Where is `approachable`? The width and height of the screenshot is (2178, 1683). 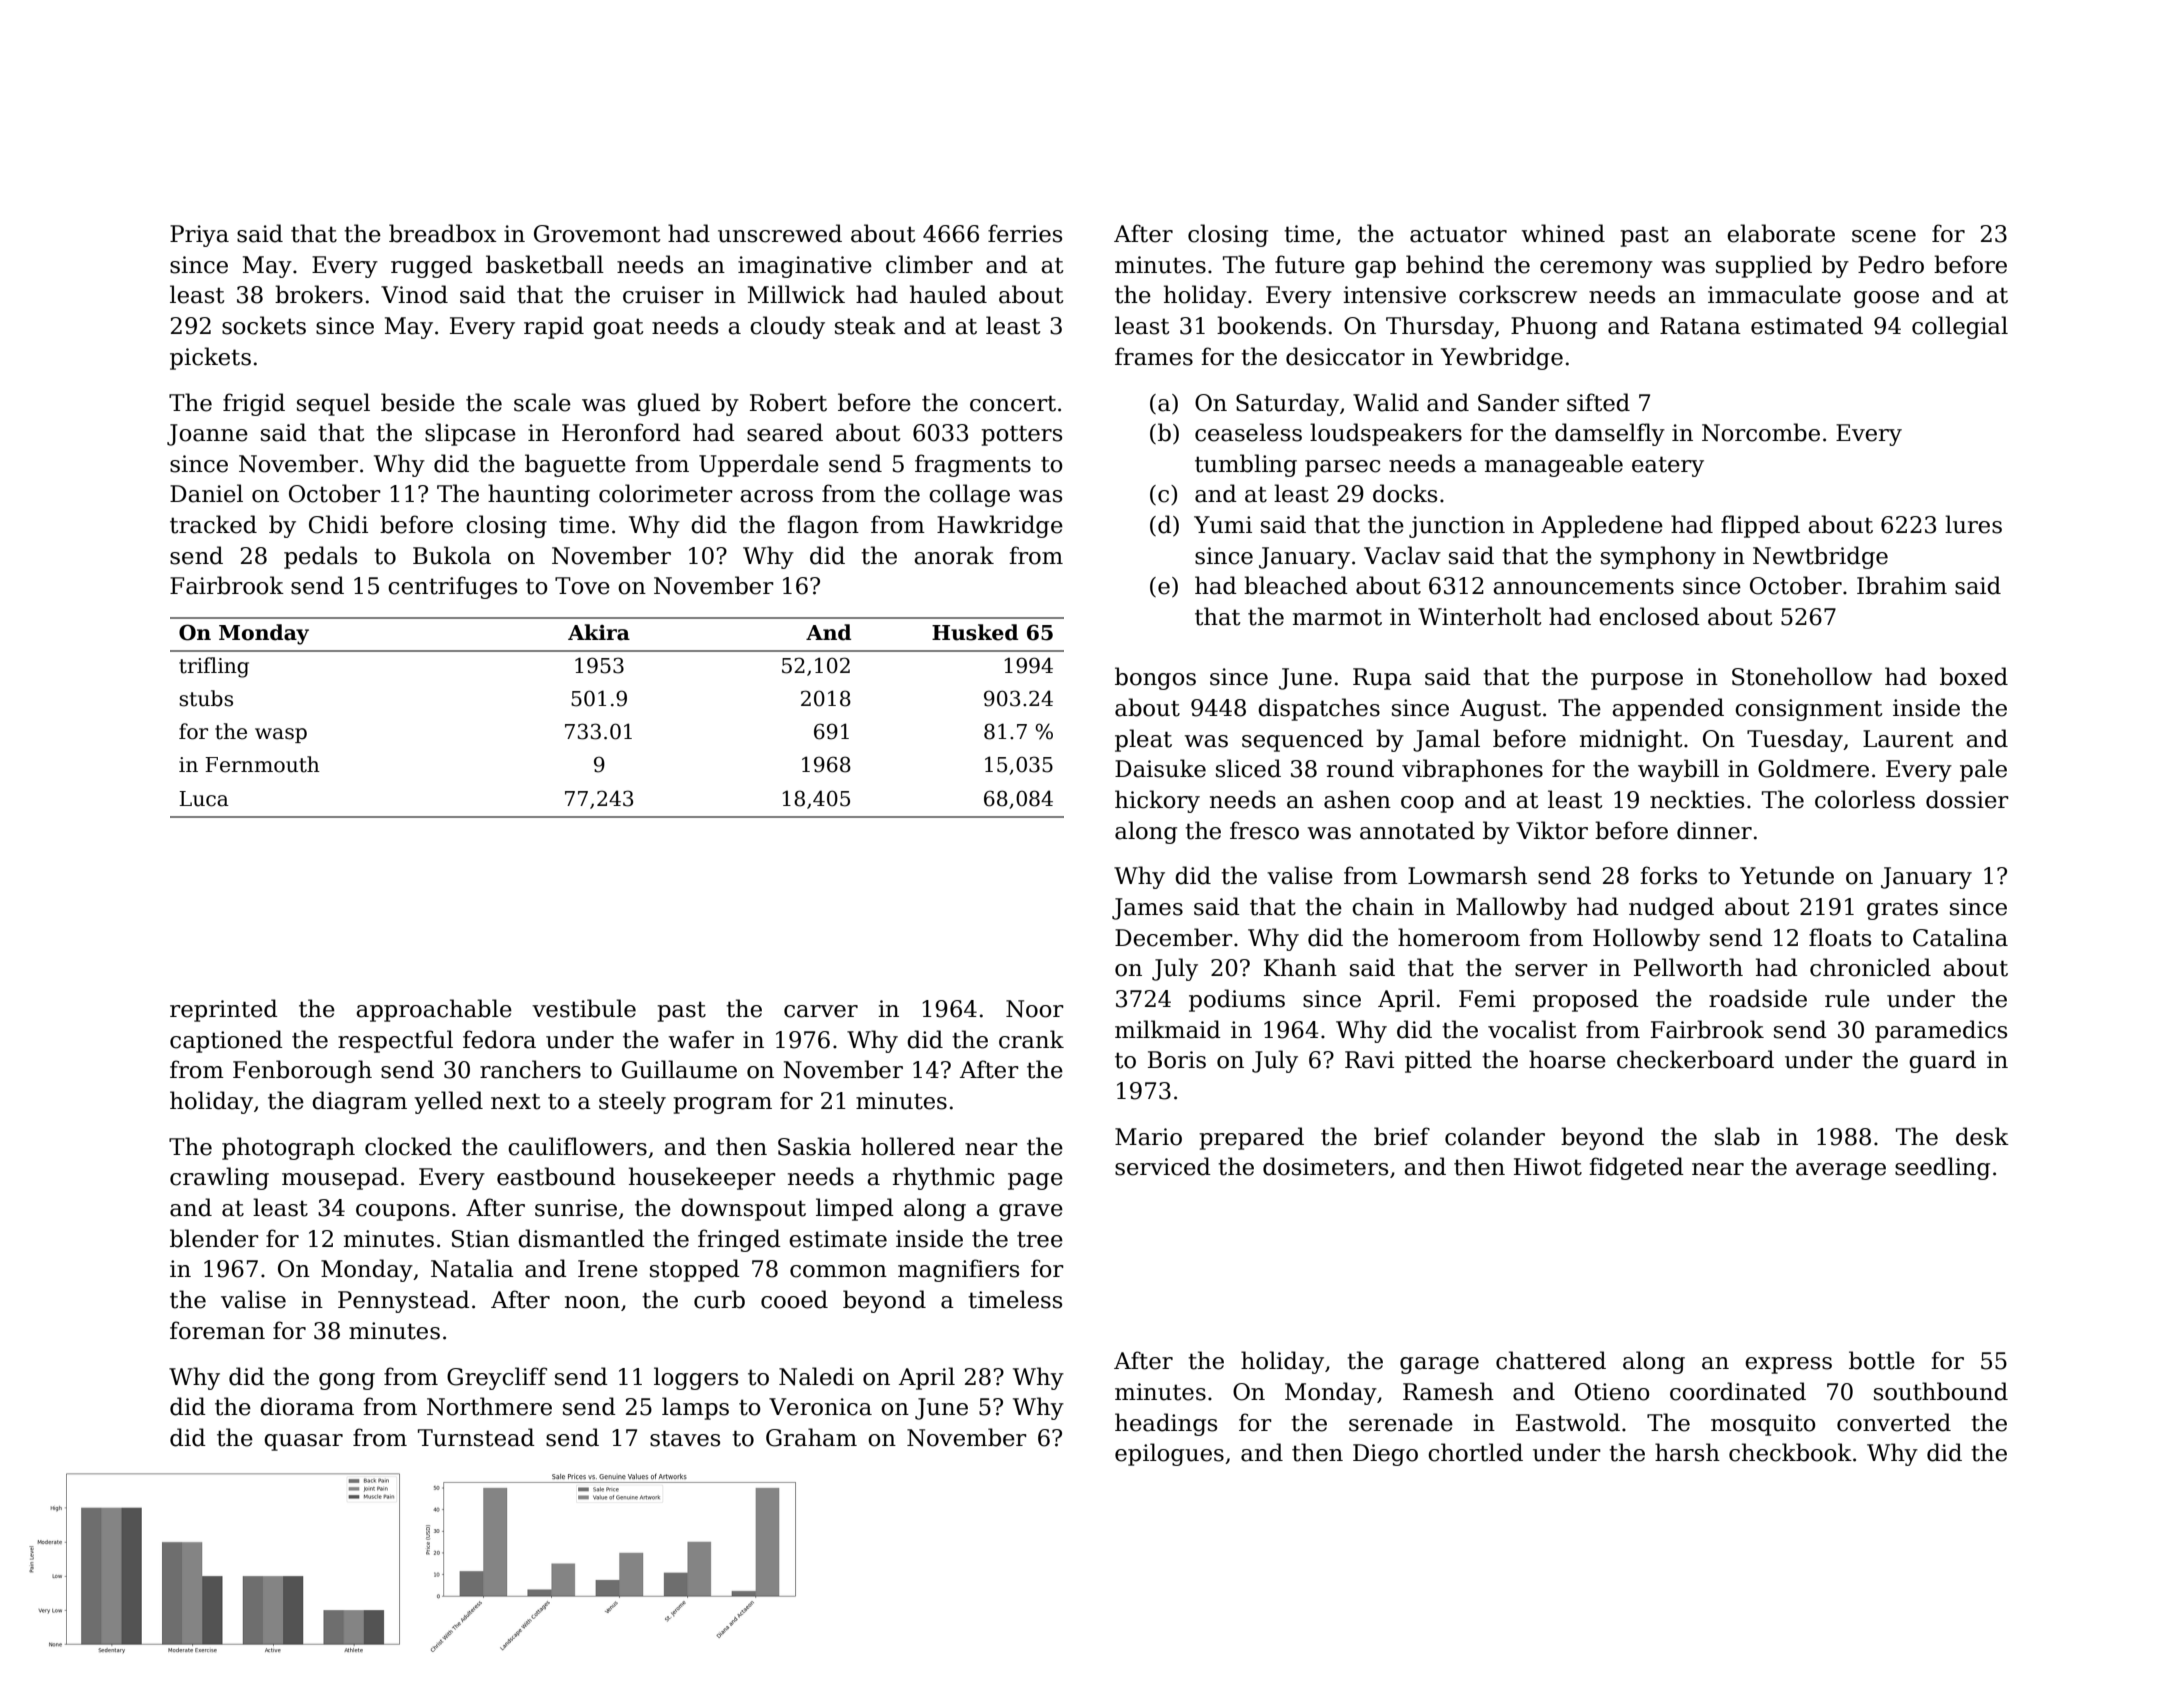 approachable is located at coordinates (434, 1010).
